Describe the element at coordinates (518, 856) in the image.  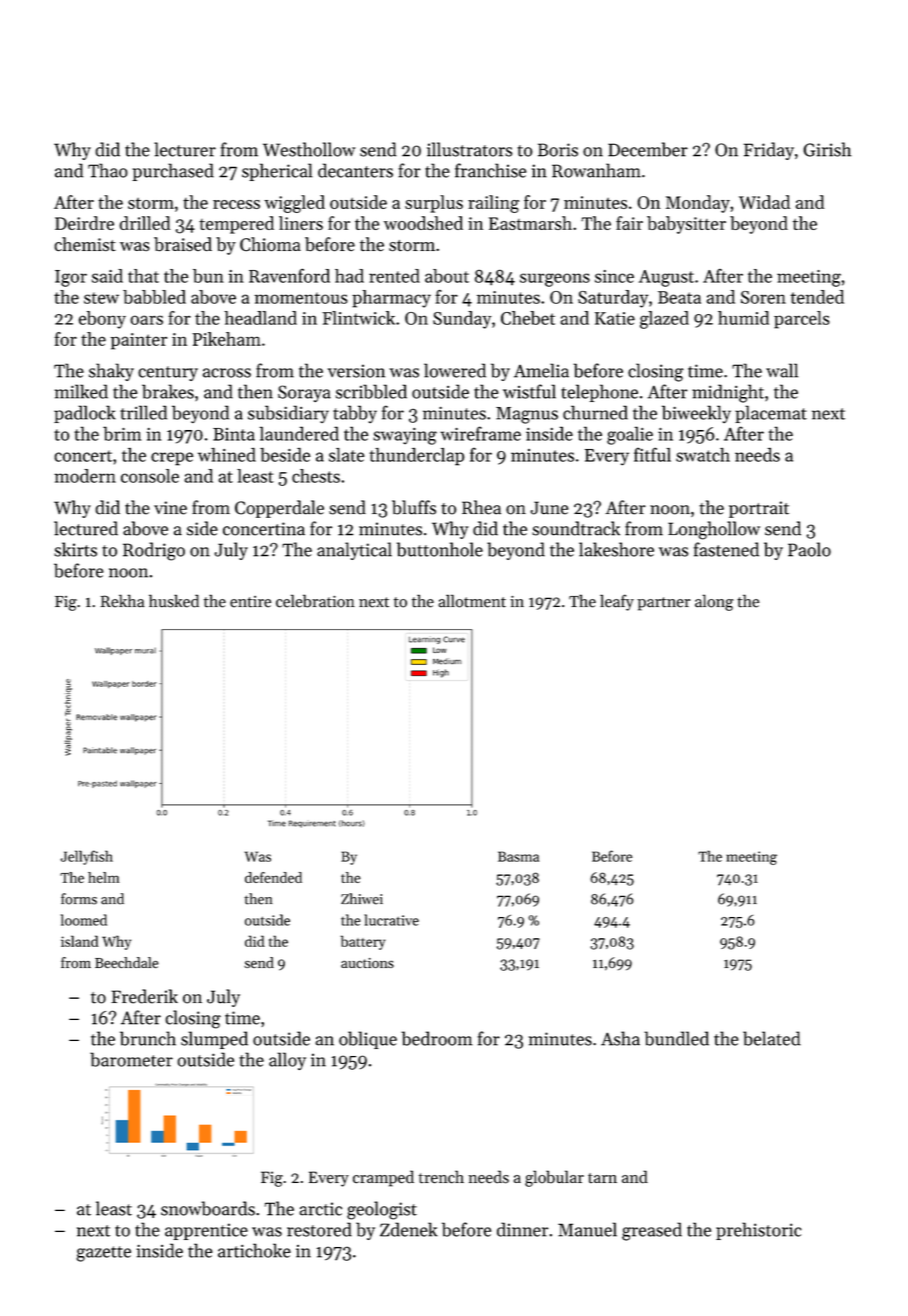
I see `Basma` at that location.
